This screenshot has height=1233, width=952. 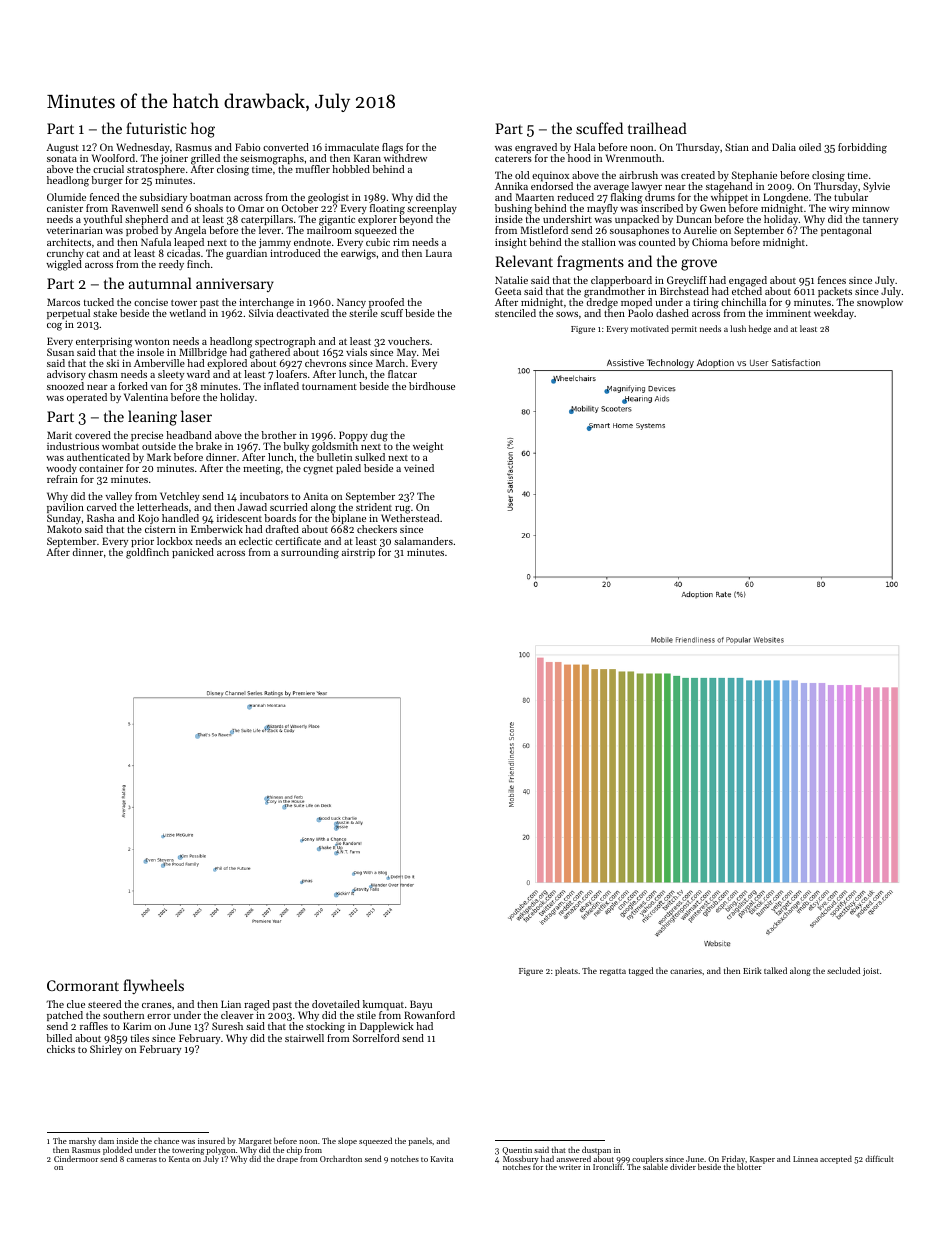 What do you see at coordinates (190, 231) in the screenshot?
I see `Angela` at bounding box center [190, 231].
